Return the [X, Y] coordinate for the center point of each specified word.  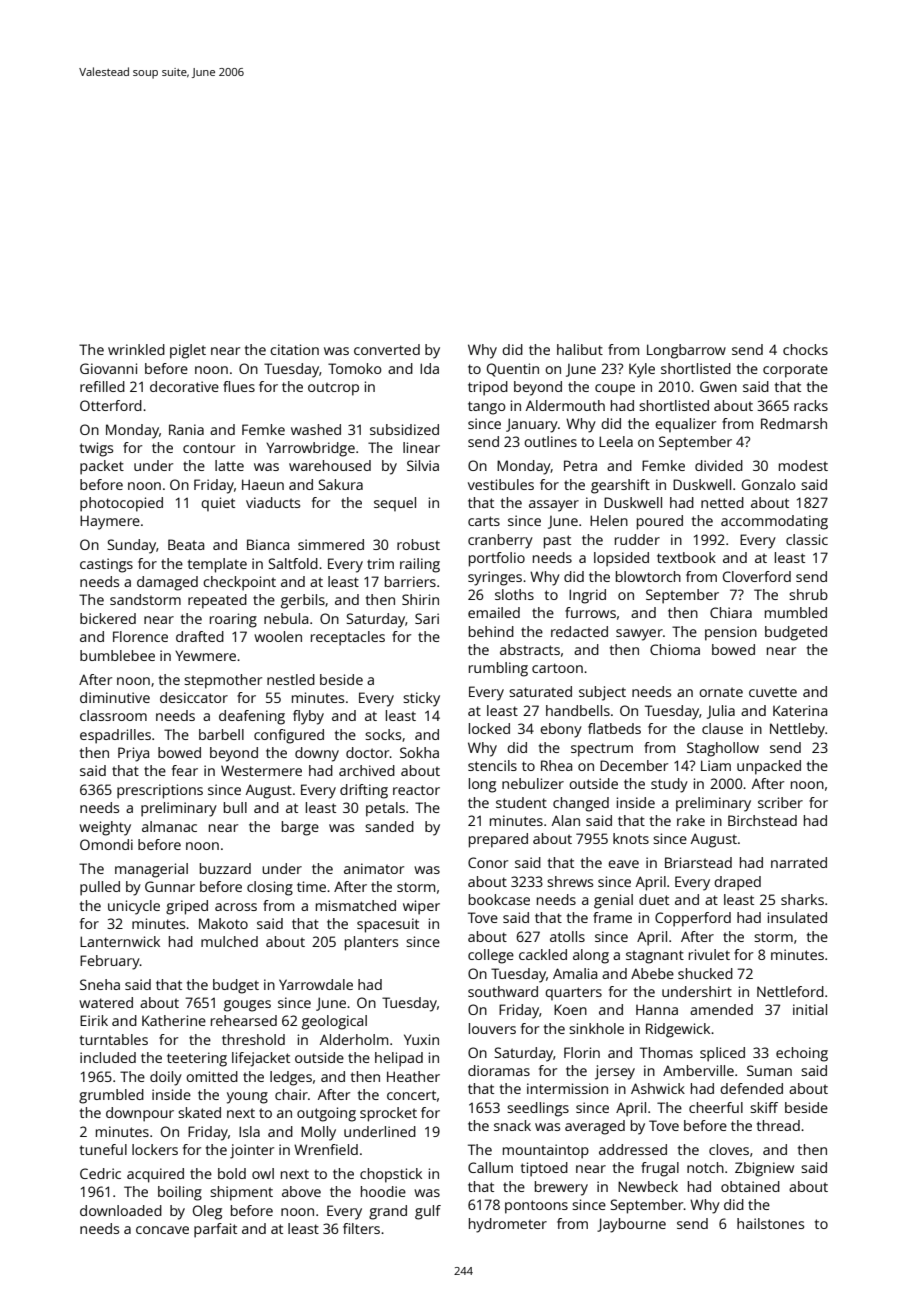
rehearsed [244, 1020]
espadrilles [115, 736]
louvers [492, 1028]
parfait [215, 1230]
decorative [184, 386]
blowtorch [648, 576]
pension [731, 633]
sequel [395, 504]
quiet [218, 504]
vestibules [501, 484]
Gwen [718, 386]
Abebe [652, 973]
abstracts [530, 649]
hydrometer [508, 1225]
